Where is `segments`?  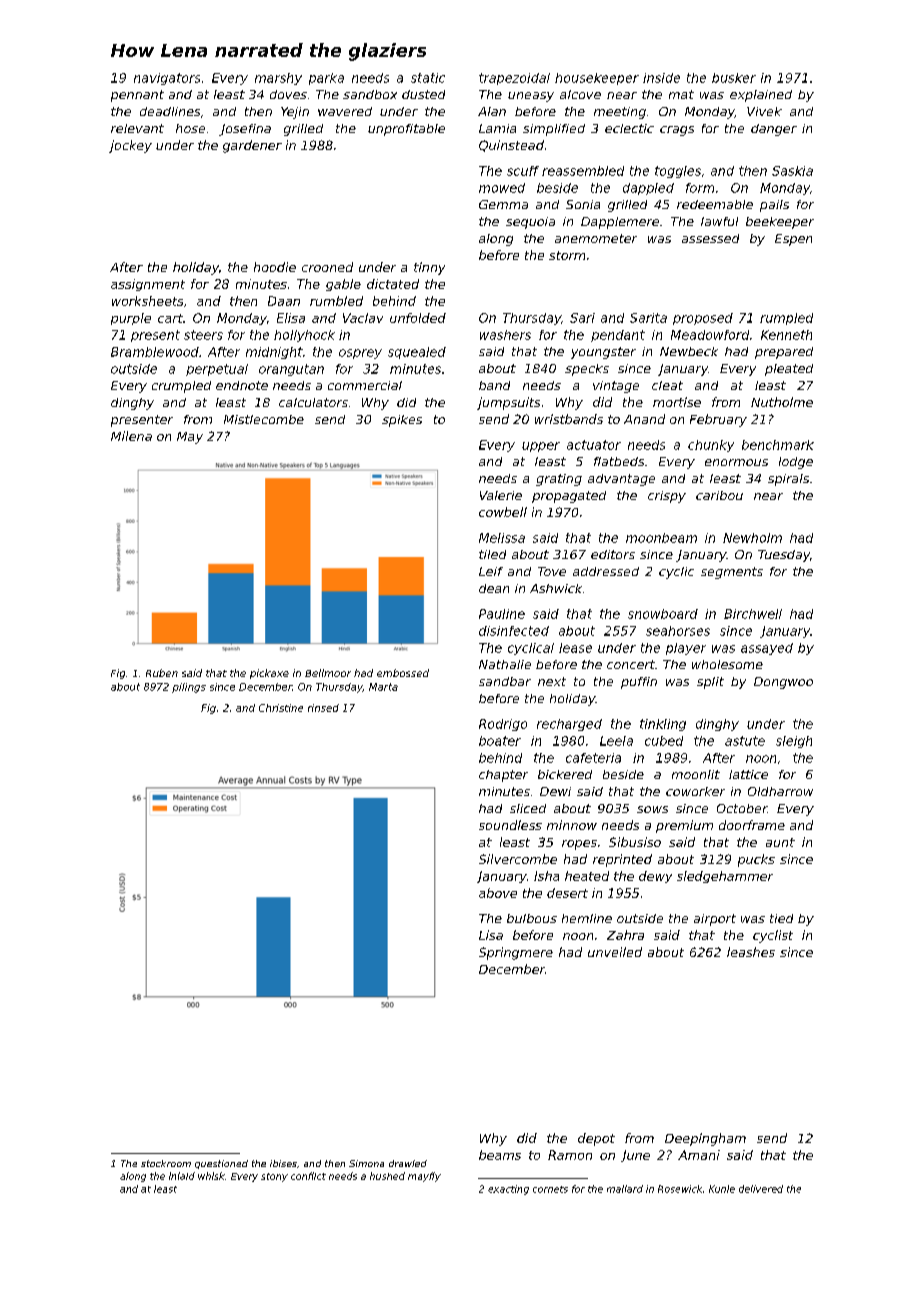
segments is located at coordinates (732, 573).
